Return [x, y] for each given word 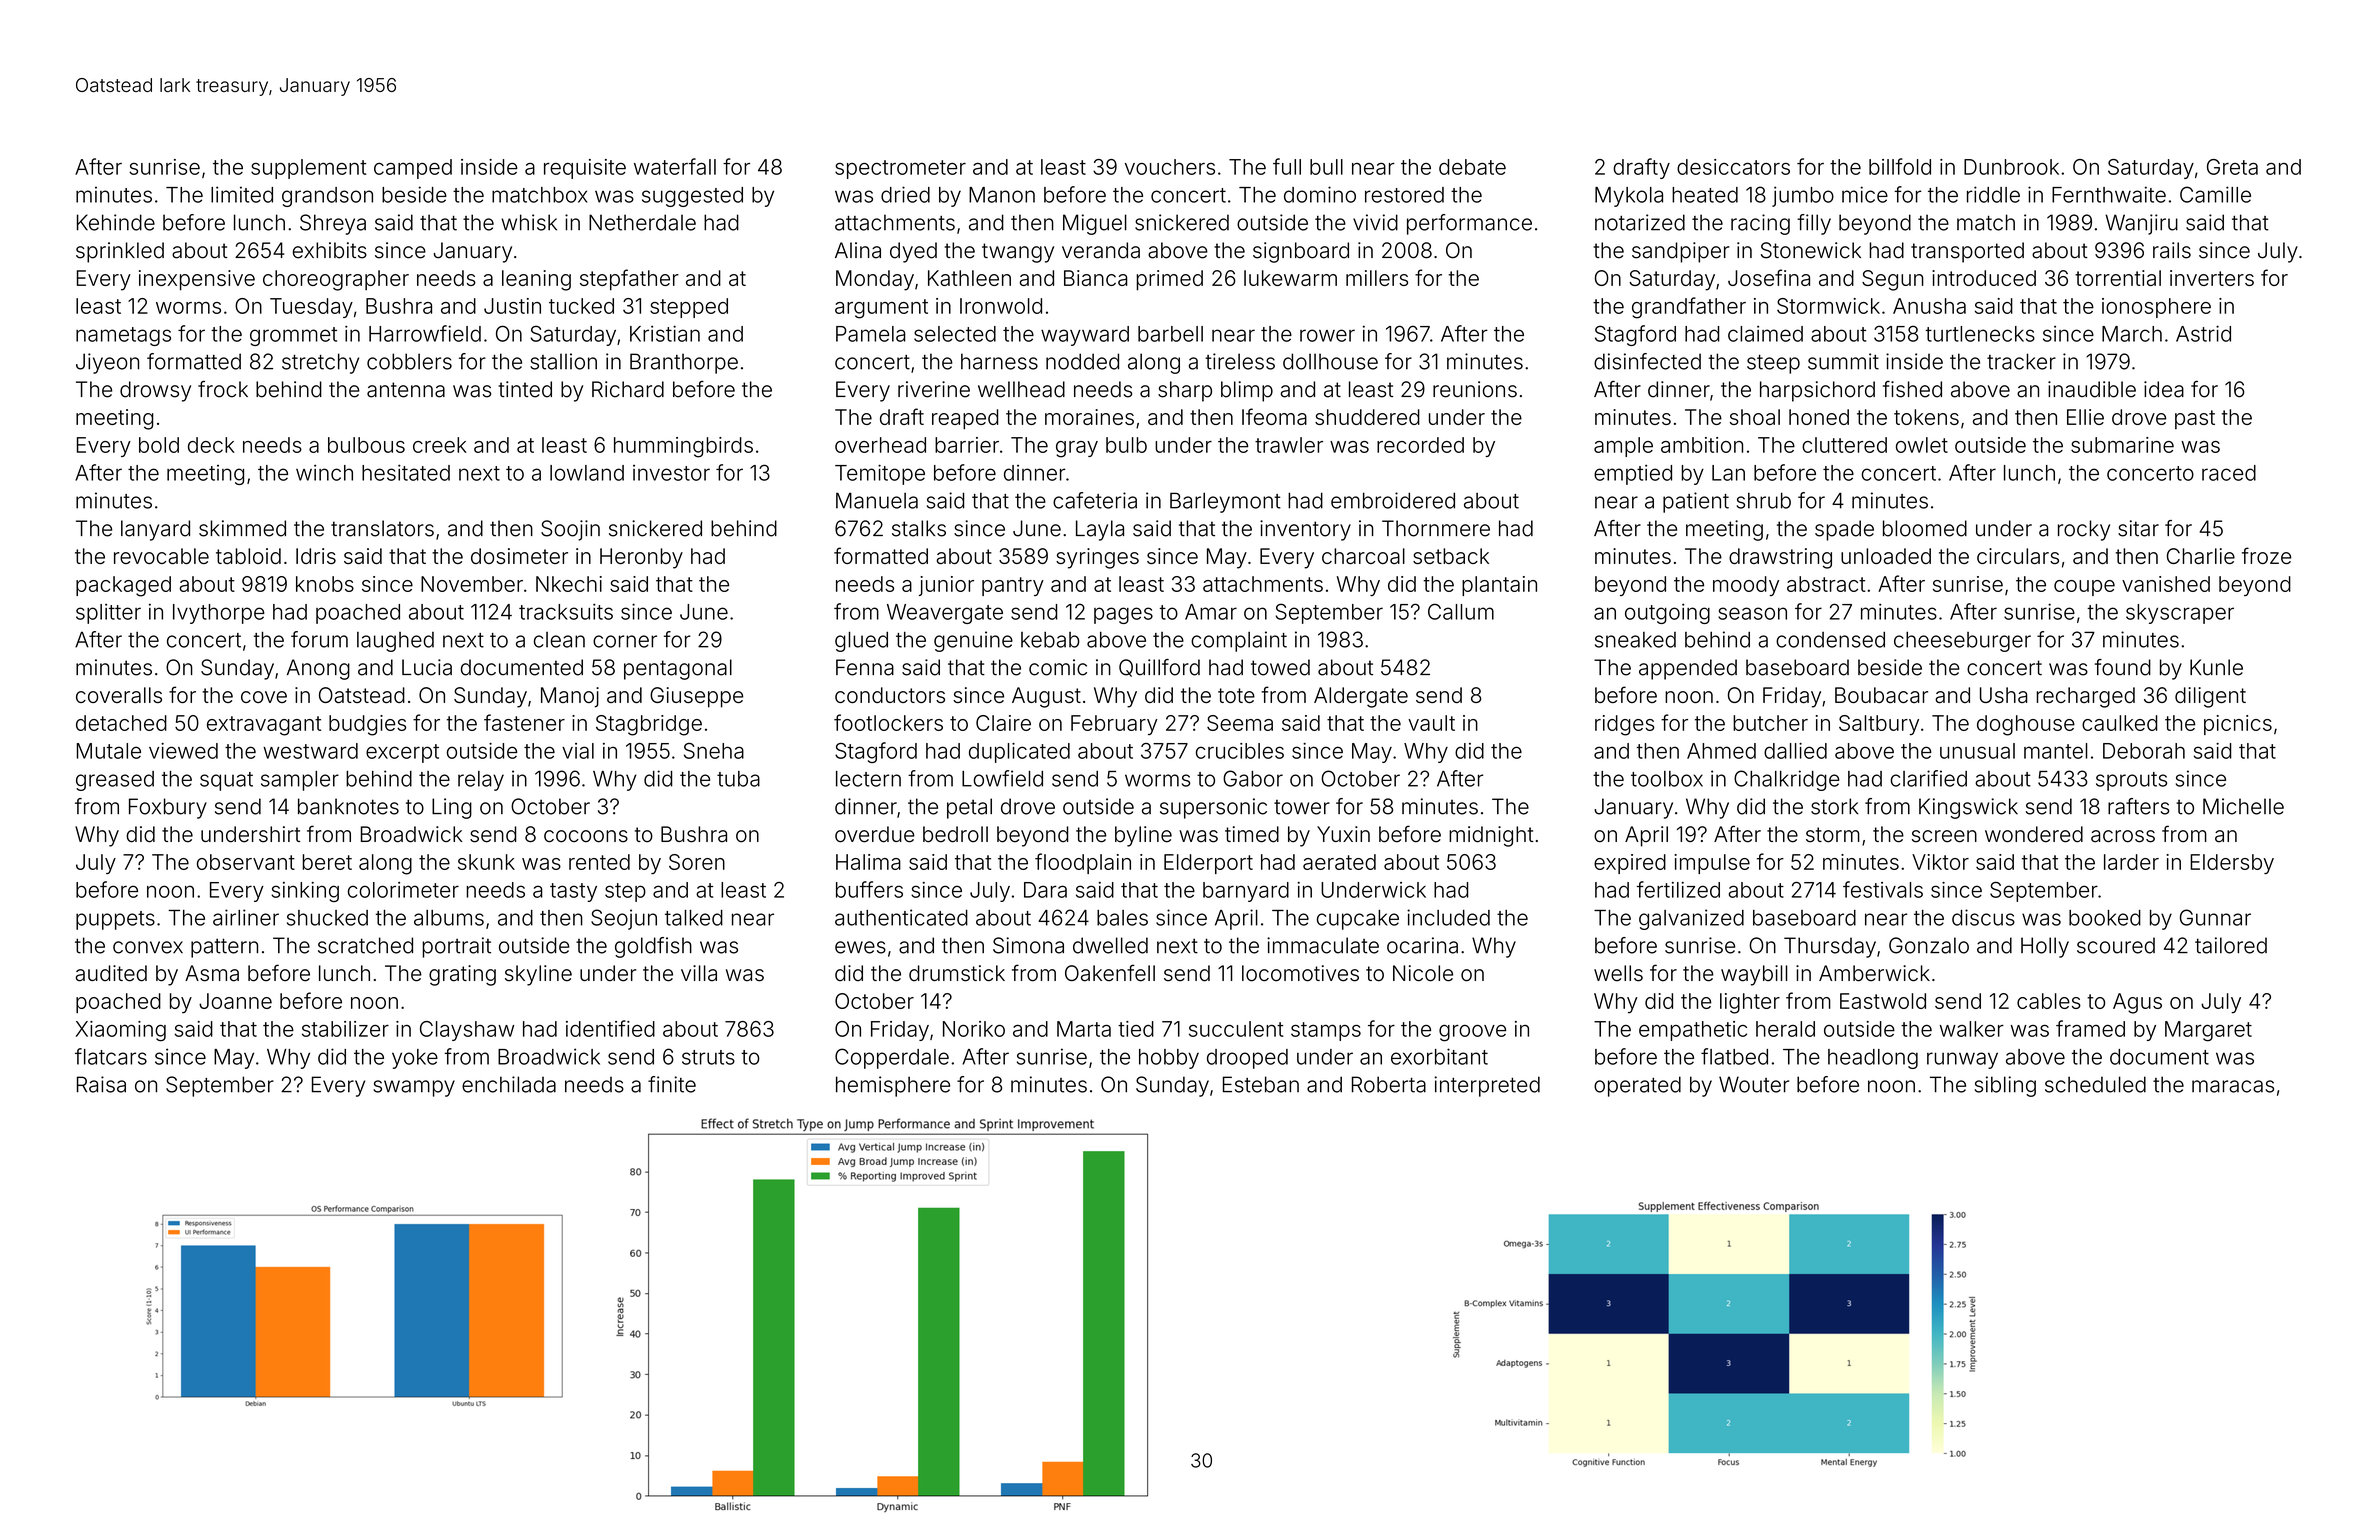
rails [2172, 250]
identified [610, 1028]
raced [2229, 473]
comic [1058, 667]
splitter [108, 614]
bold [159, 445]
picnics [2238, 725]
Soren [697, 862]
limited [242, 194]
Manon [1002, 195]
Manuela [877, 500]
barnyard [1246, 892]
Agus [2137, 1003]
